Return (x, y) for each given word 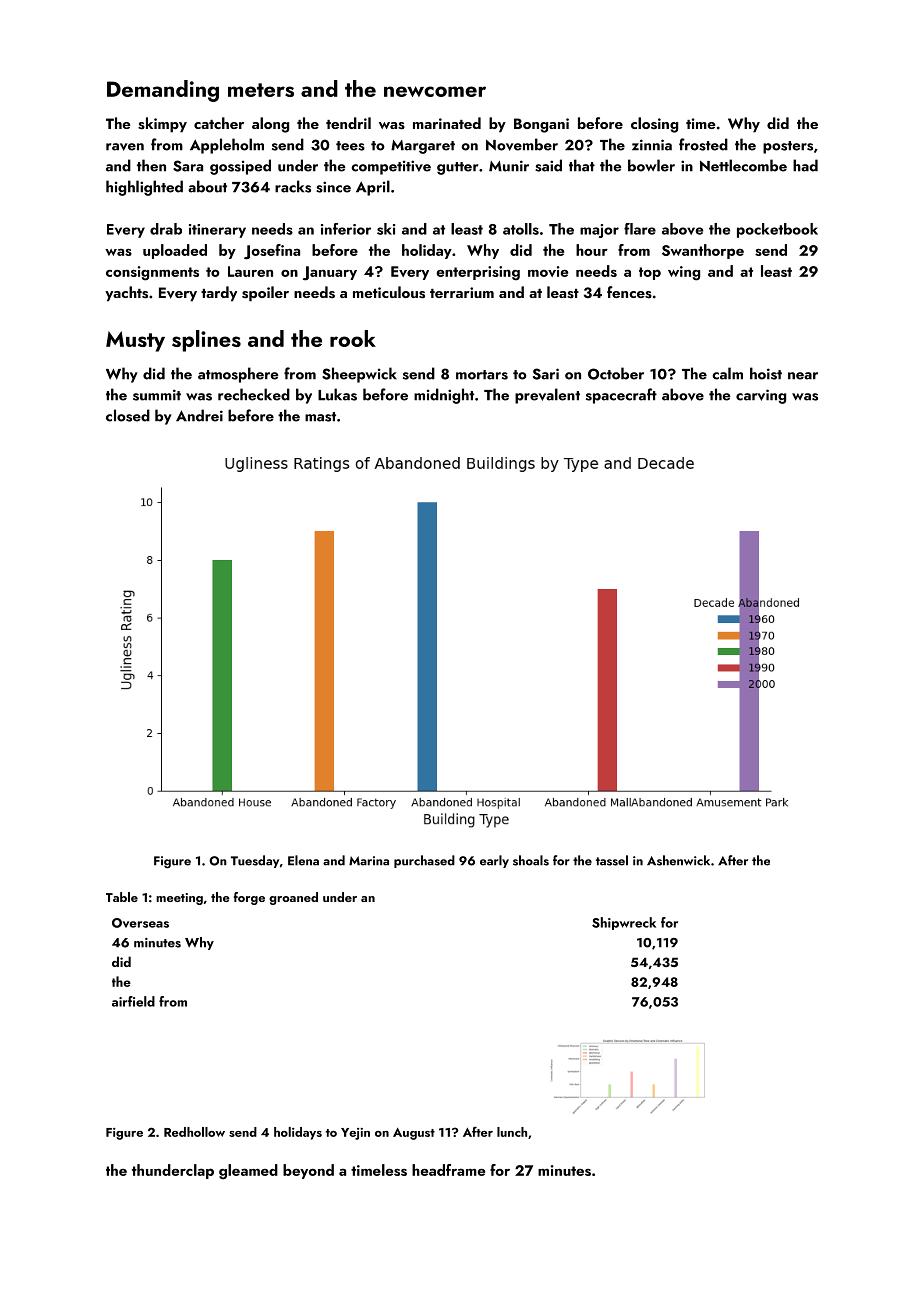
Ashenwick (678, 860)
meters (261, 90)
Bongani (541, 125)
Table (122, 897)
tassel (612, 860)
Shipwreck (624, 923)
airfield (133, 1001)
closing (654, 125)
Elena (303, 860)
